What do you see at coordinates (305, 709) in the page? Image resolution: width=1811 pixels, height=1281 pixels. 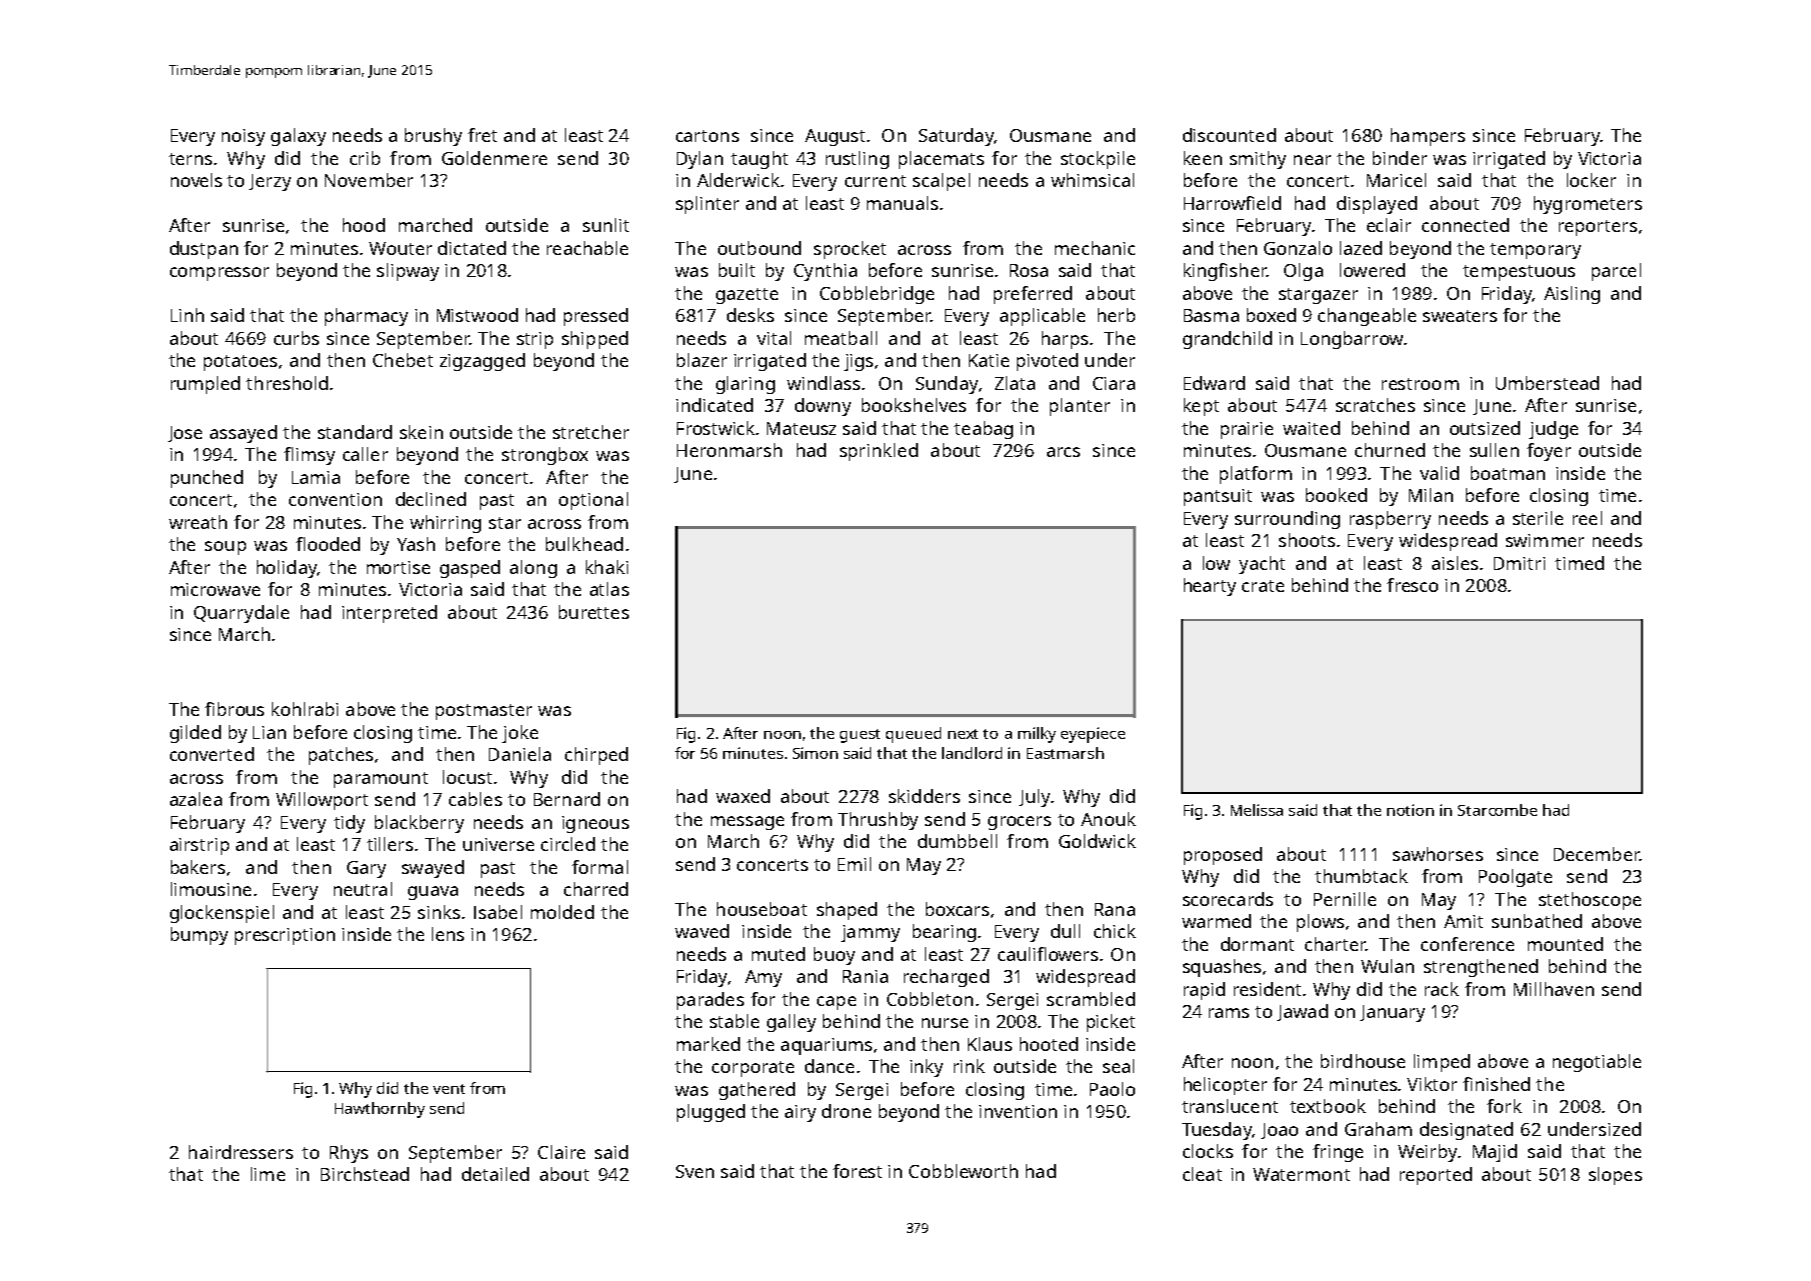 I see `kohlrabi` at bounding box center [305, 709].
